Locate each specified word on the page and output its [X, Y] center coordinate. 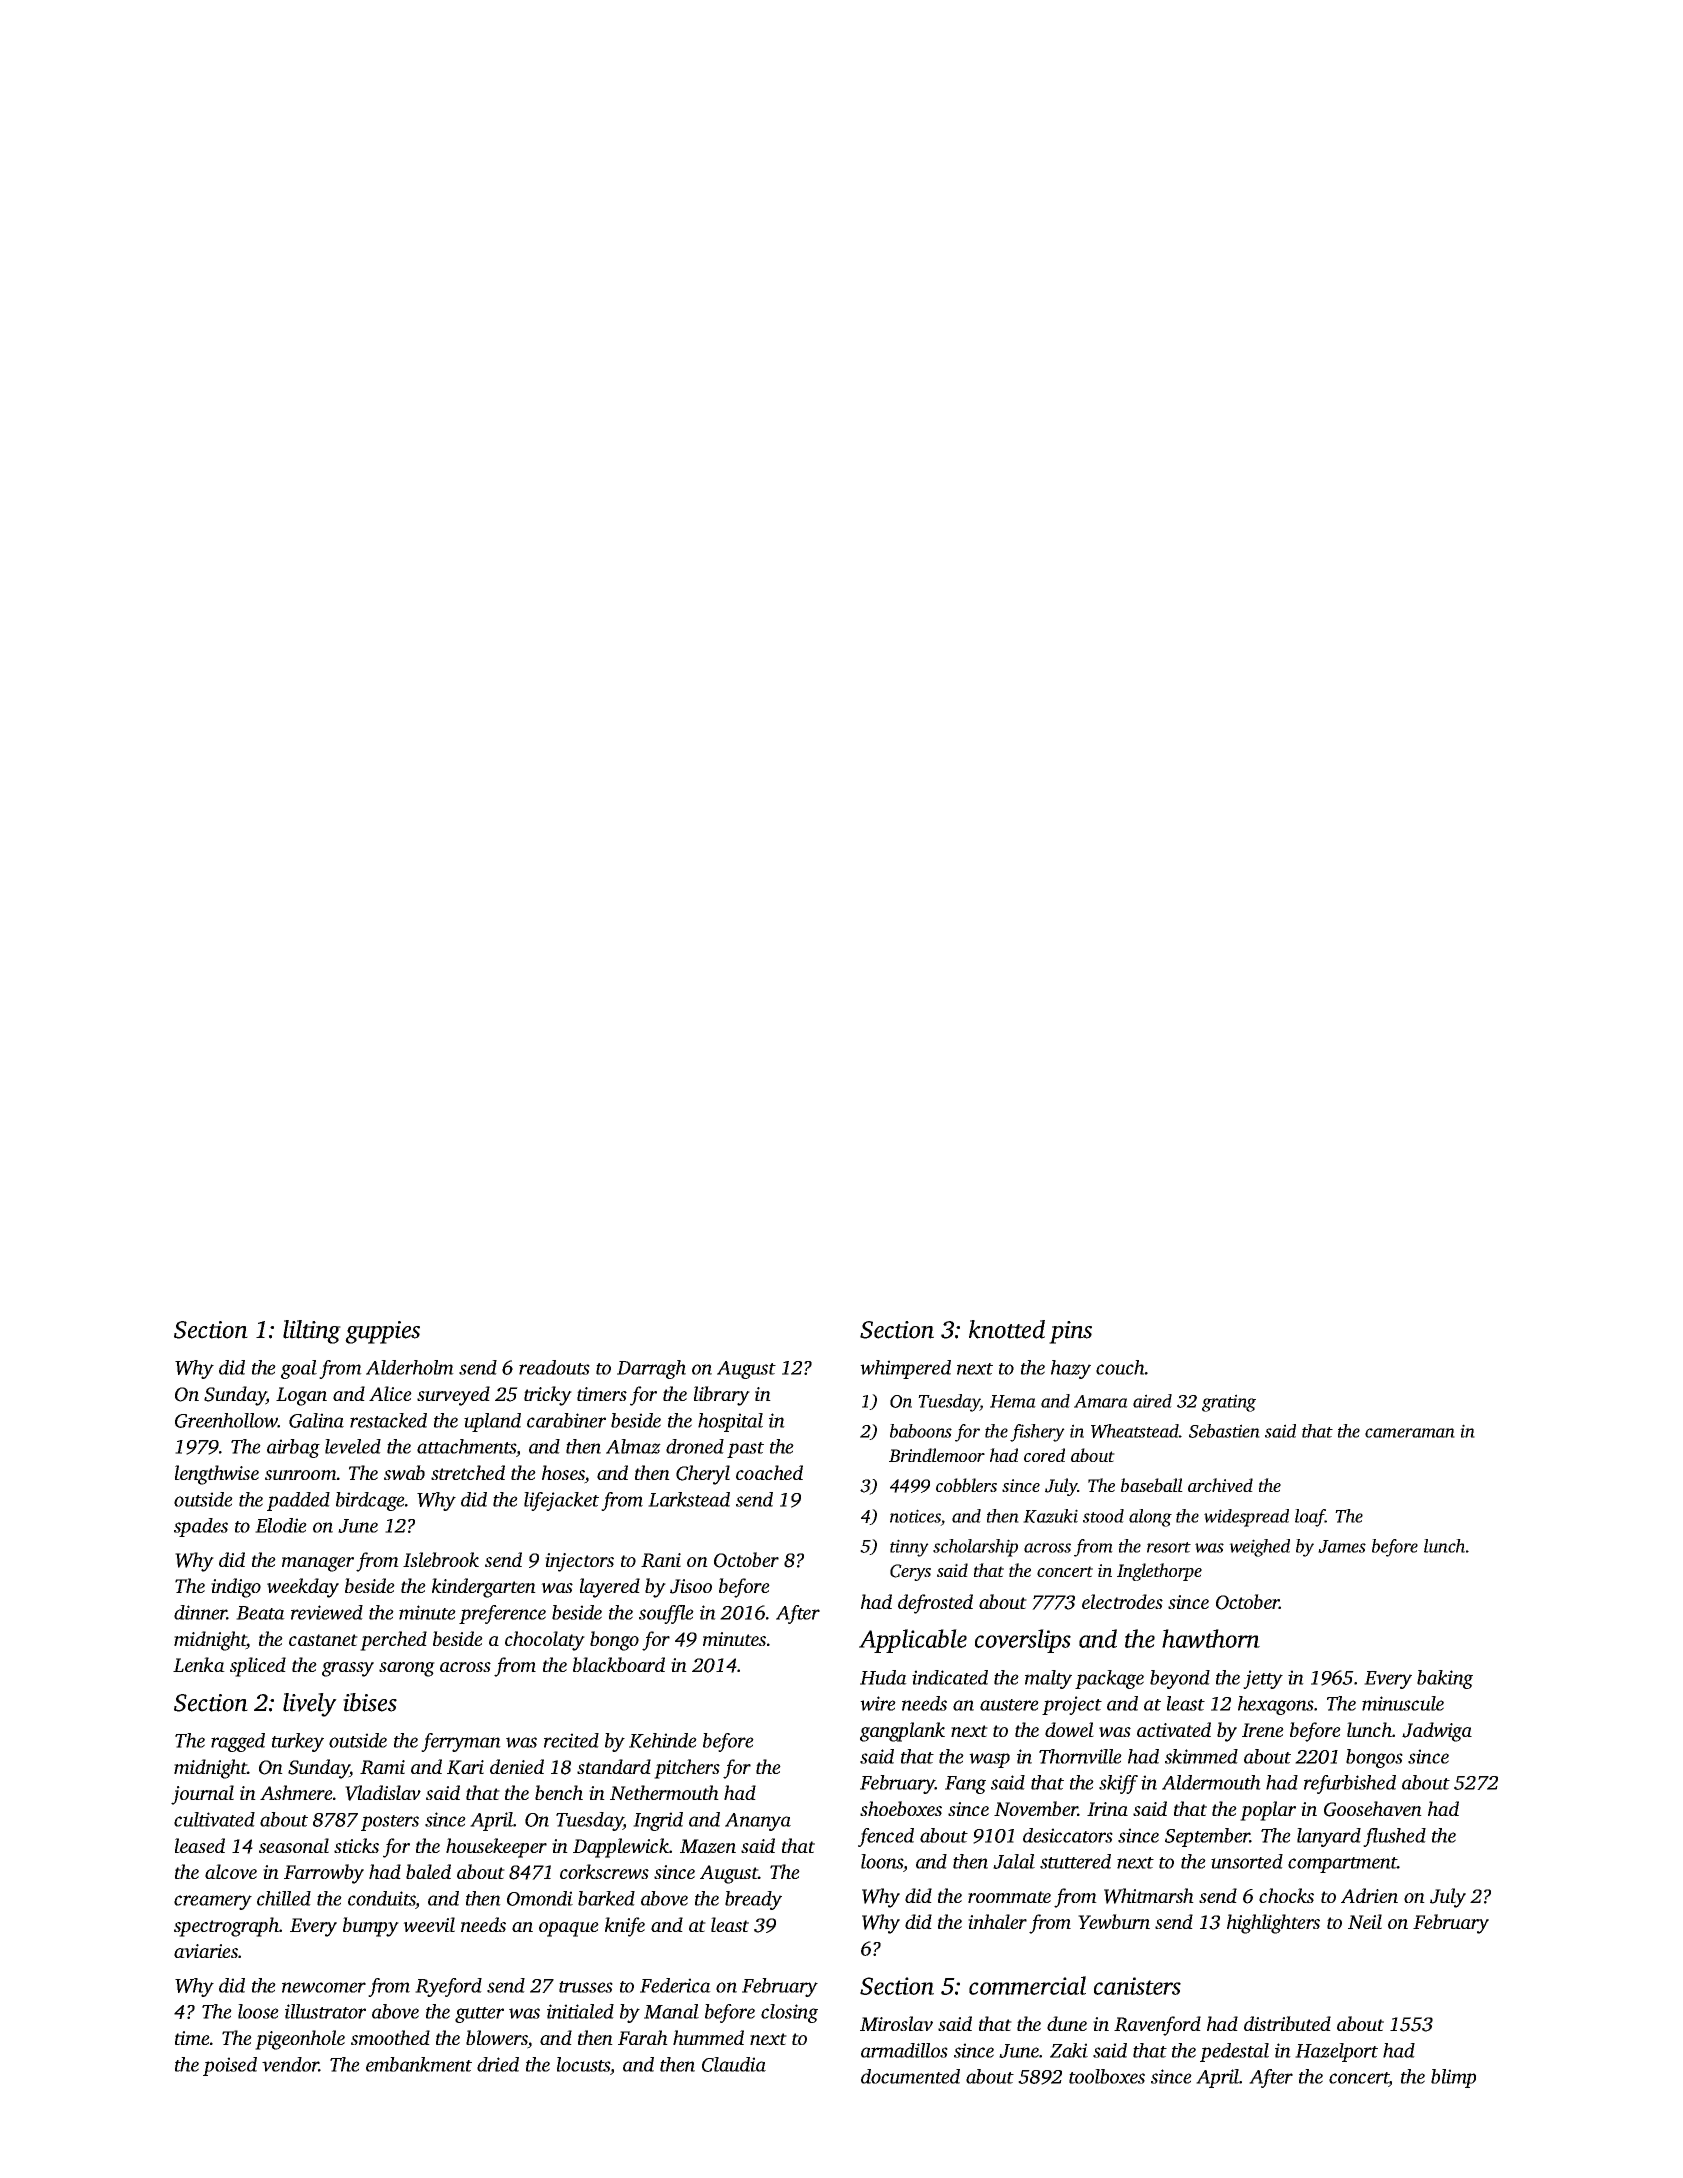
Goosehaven [1373, 1809]
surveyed [453, 1396]
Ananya [758, 1822]
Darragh [651, 1369]
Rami [382, 1767]
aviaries [206, 1951]
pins [1070, 1332]
